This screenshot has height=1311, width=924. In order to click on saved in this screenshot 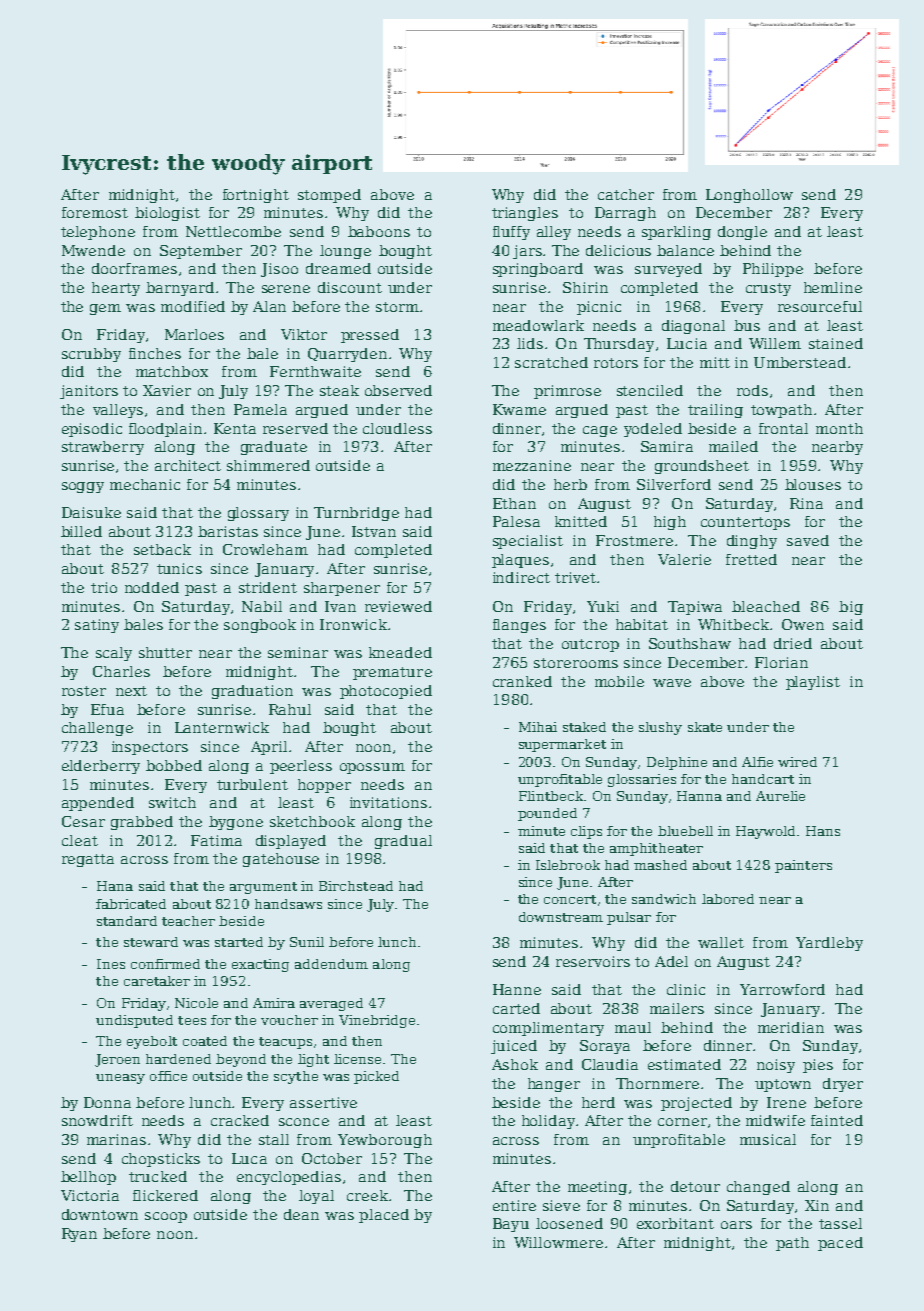, I will do `click(808, 540)`.
